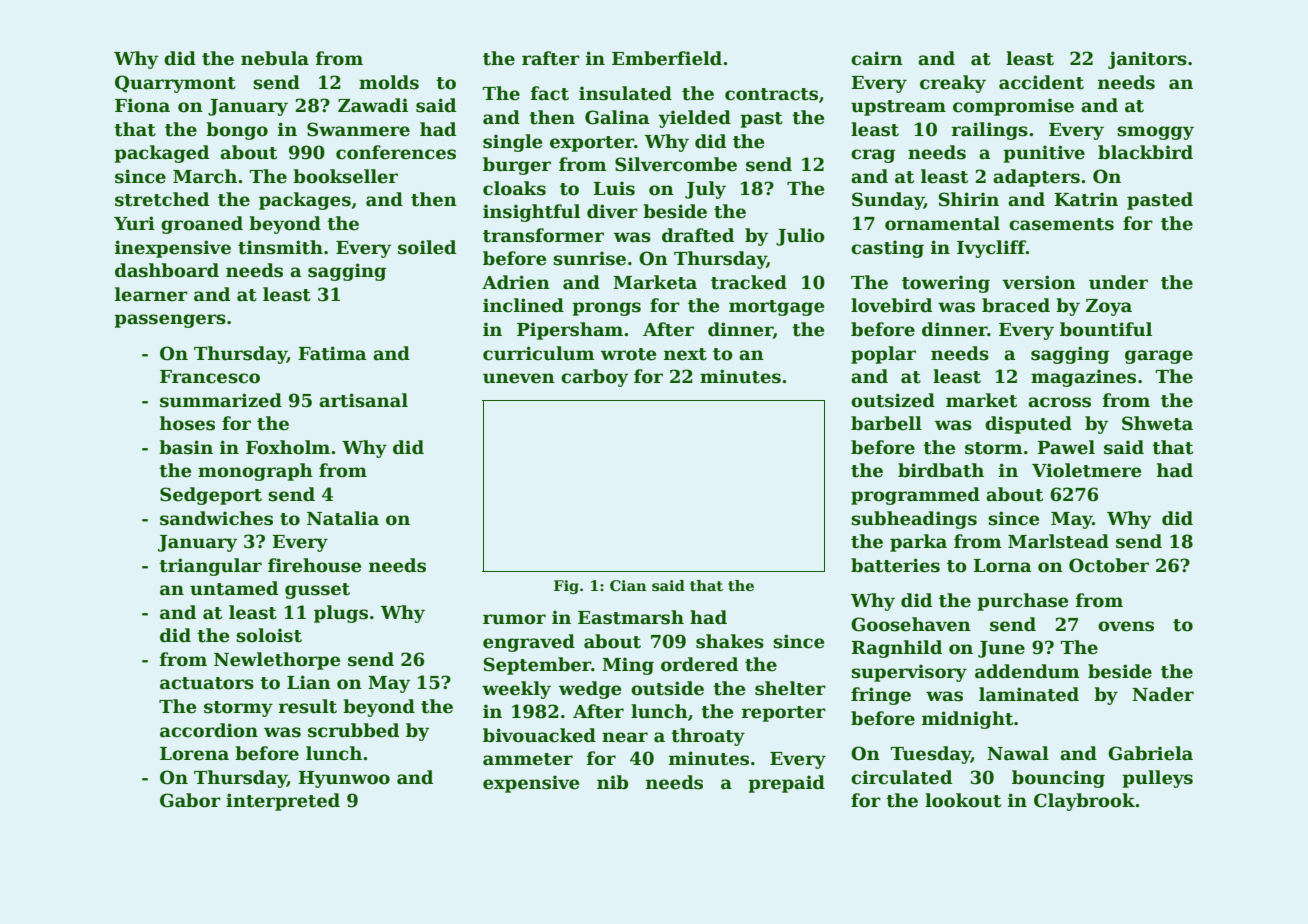 The image size is (1308, 924). What do you see at coordinates (1084, 802) in the screenshot?
I see `Claybrook` at bounding box center [1084, 802].
